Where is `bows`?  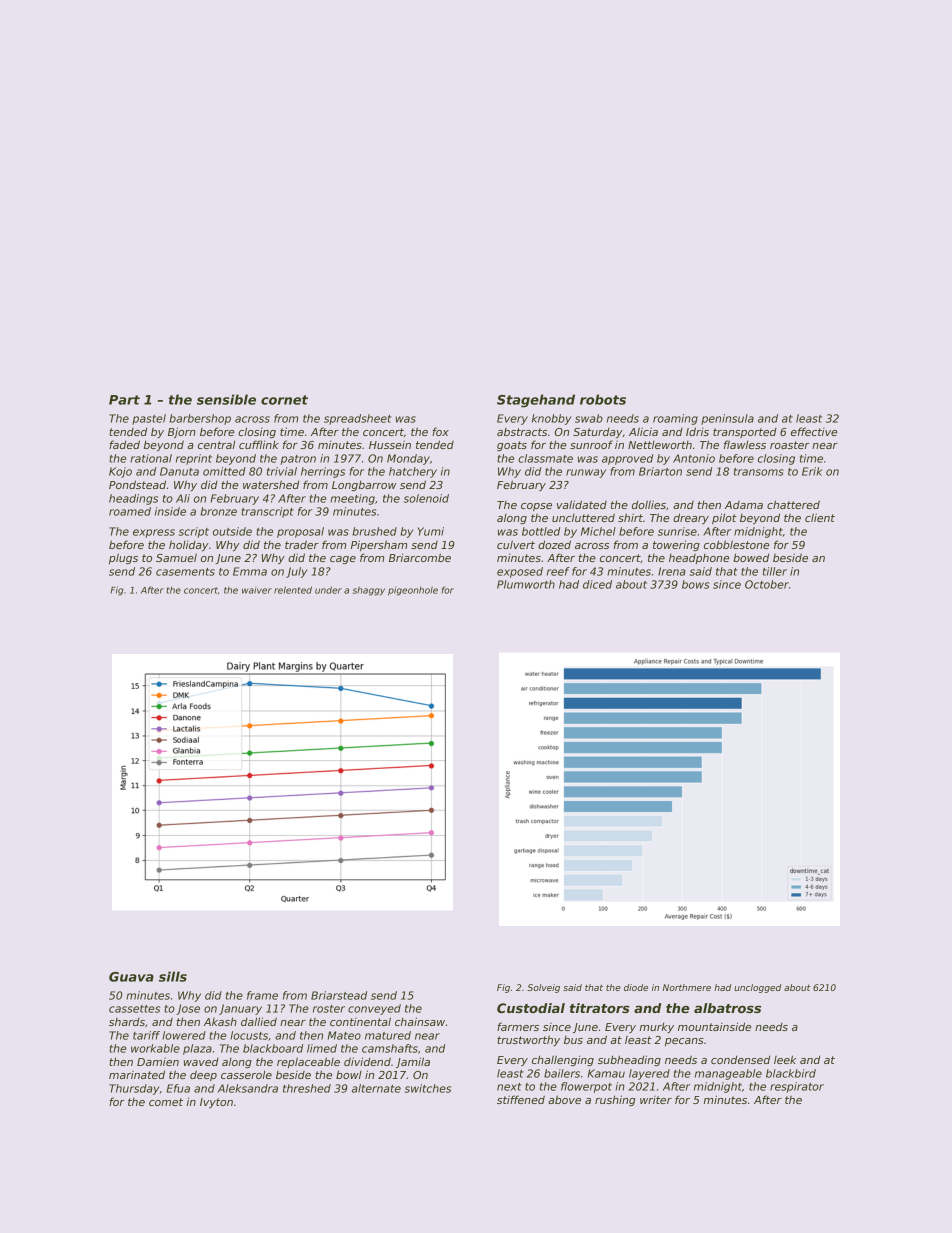 bows is located at coordinates (695, 584).
